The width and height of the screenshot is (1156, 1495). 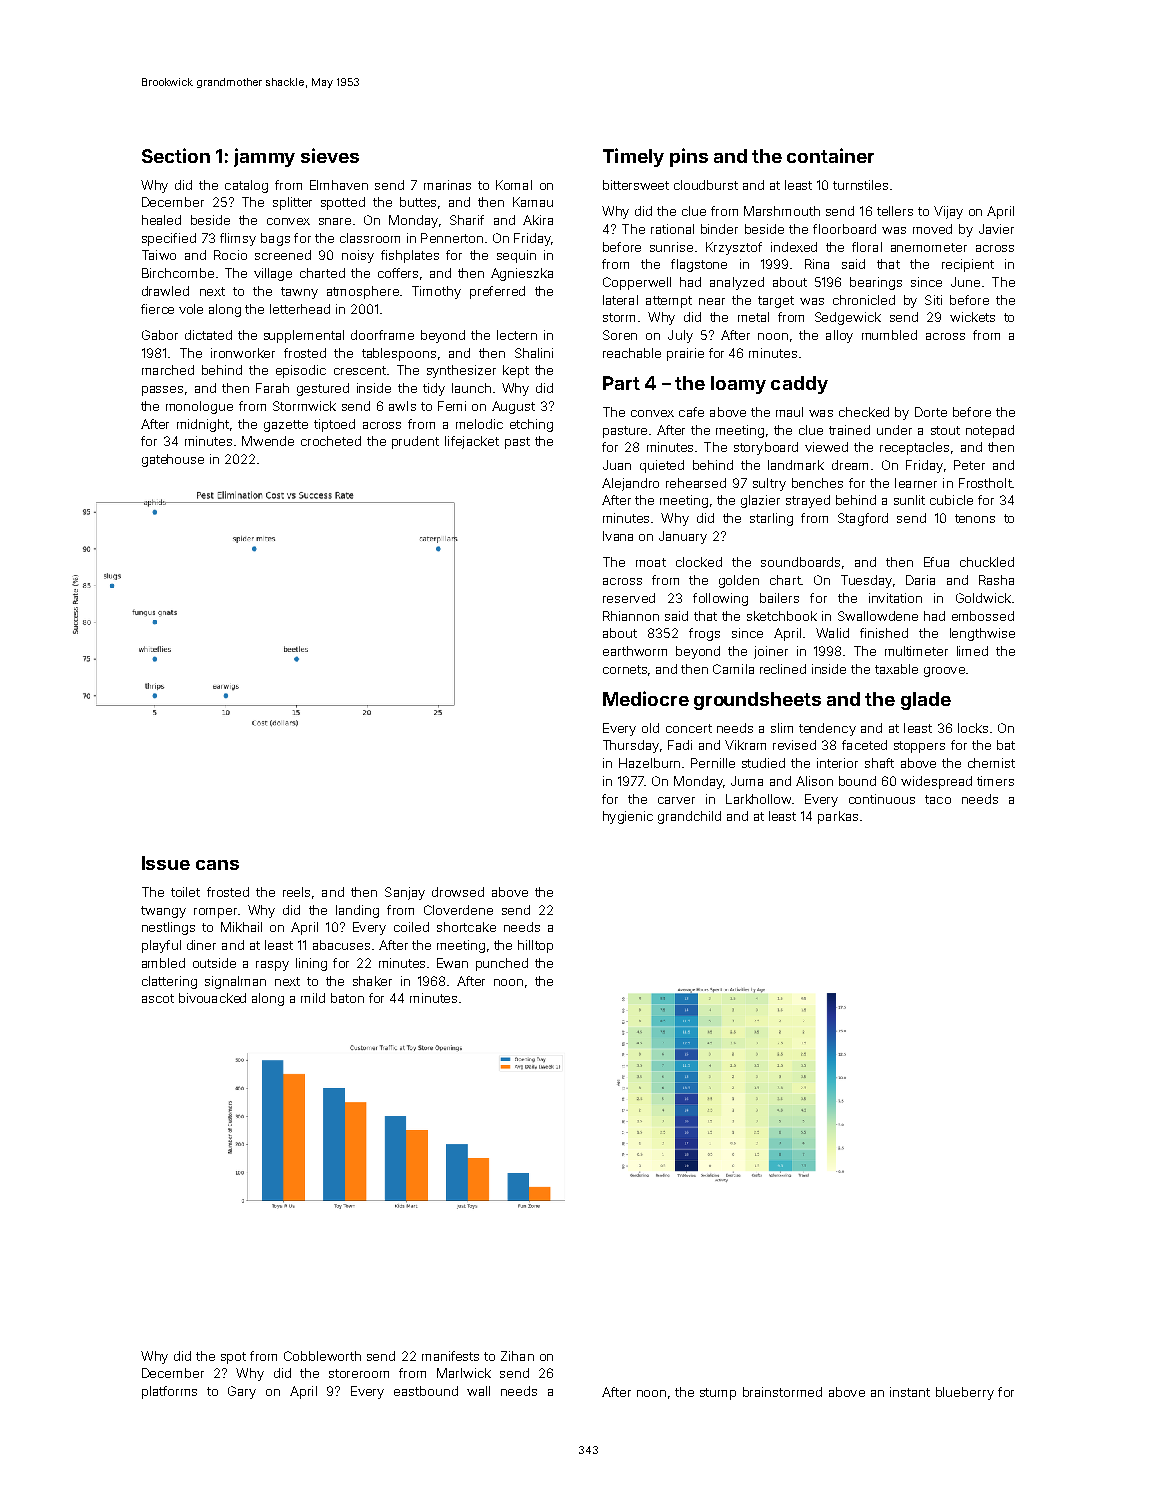 What do you see at coordinates (838, 817) in the screenshot?
I see `parkas` at bounding box center [838, 817].
